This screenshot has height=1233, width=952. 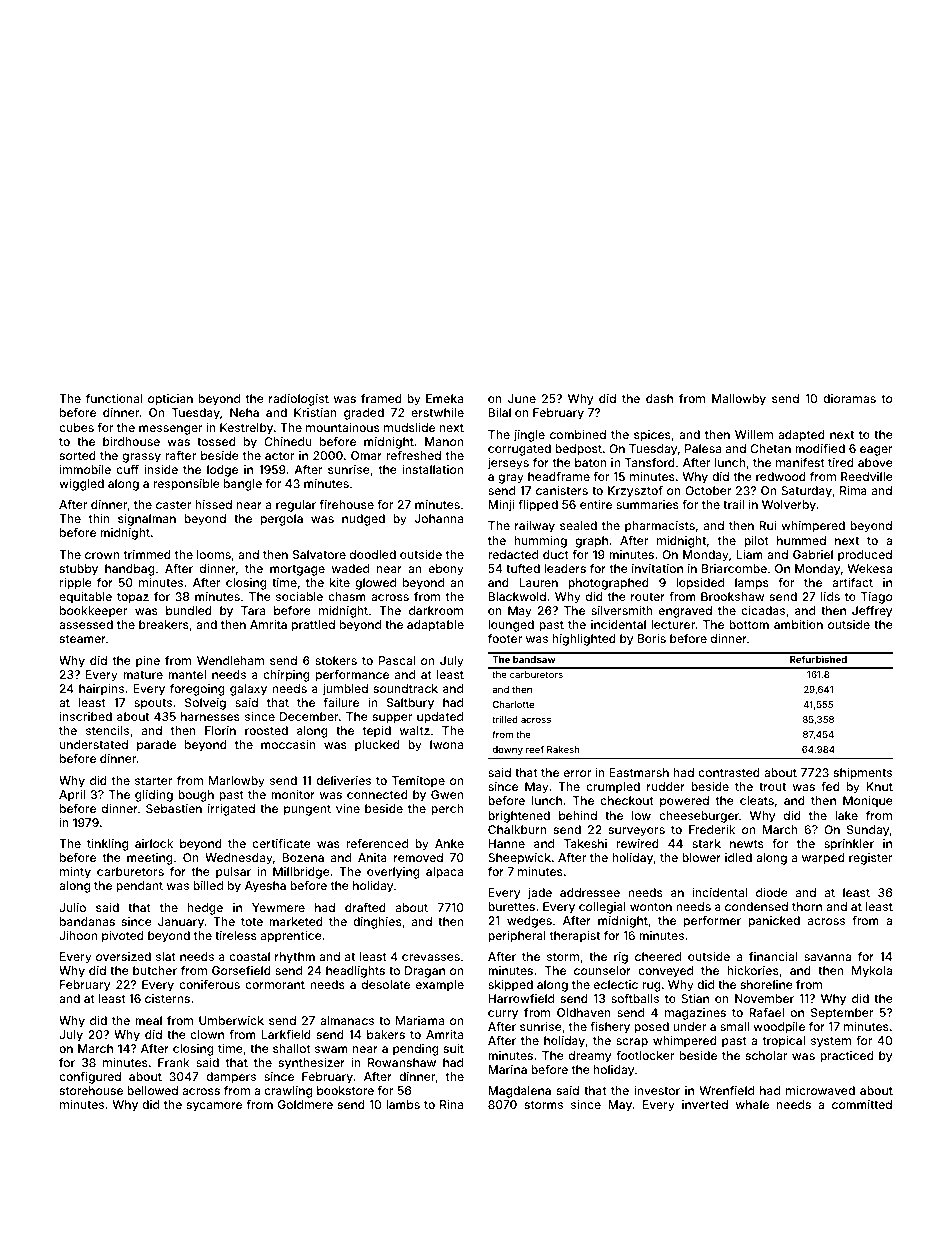 I want to click on Rakesh, so click(x=563, y=749).
